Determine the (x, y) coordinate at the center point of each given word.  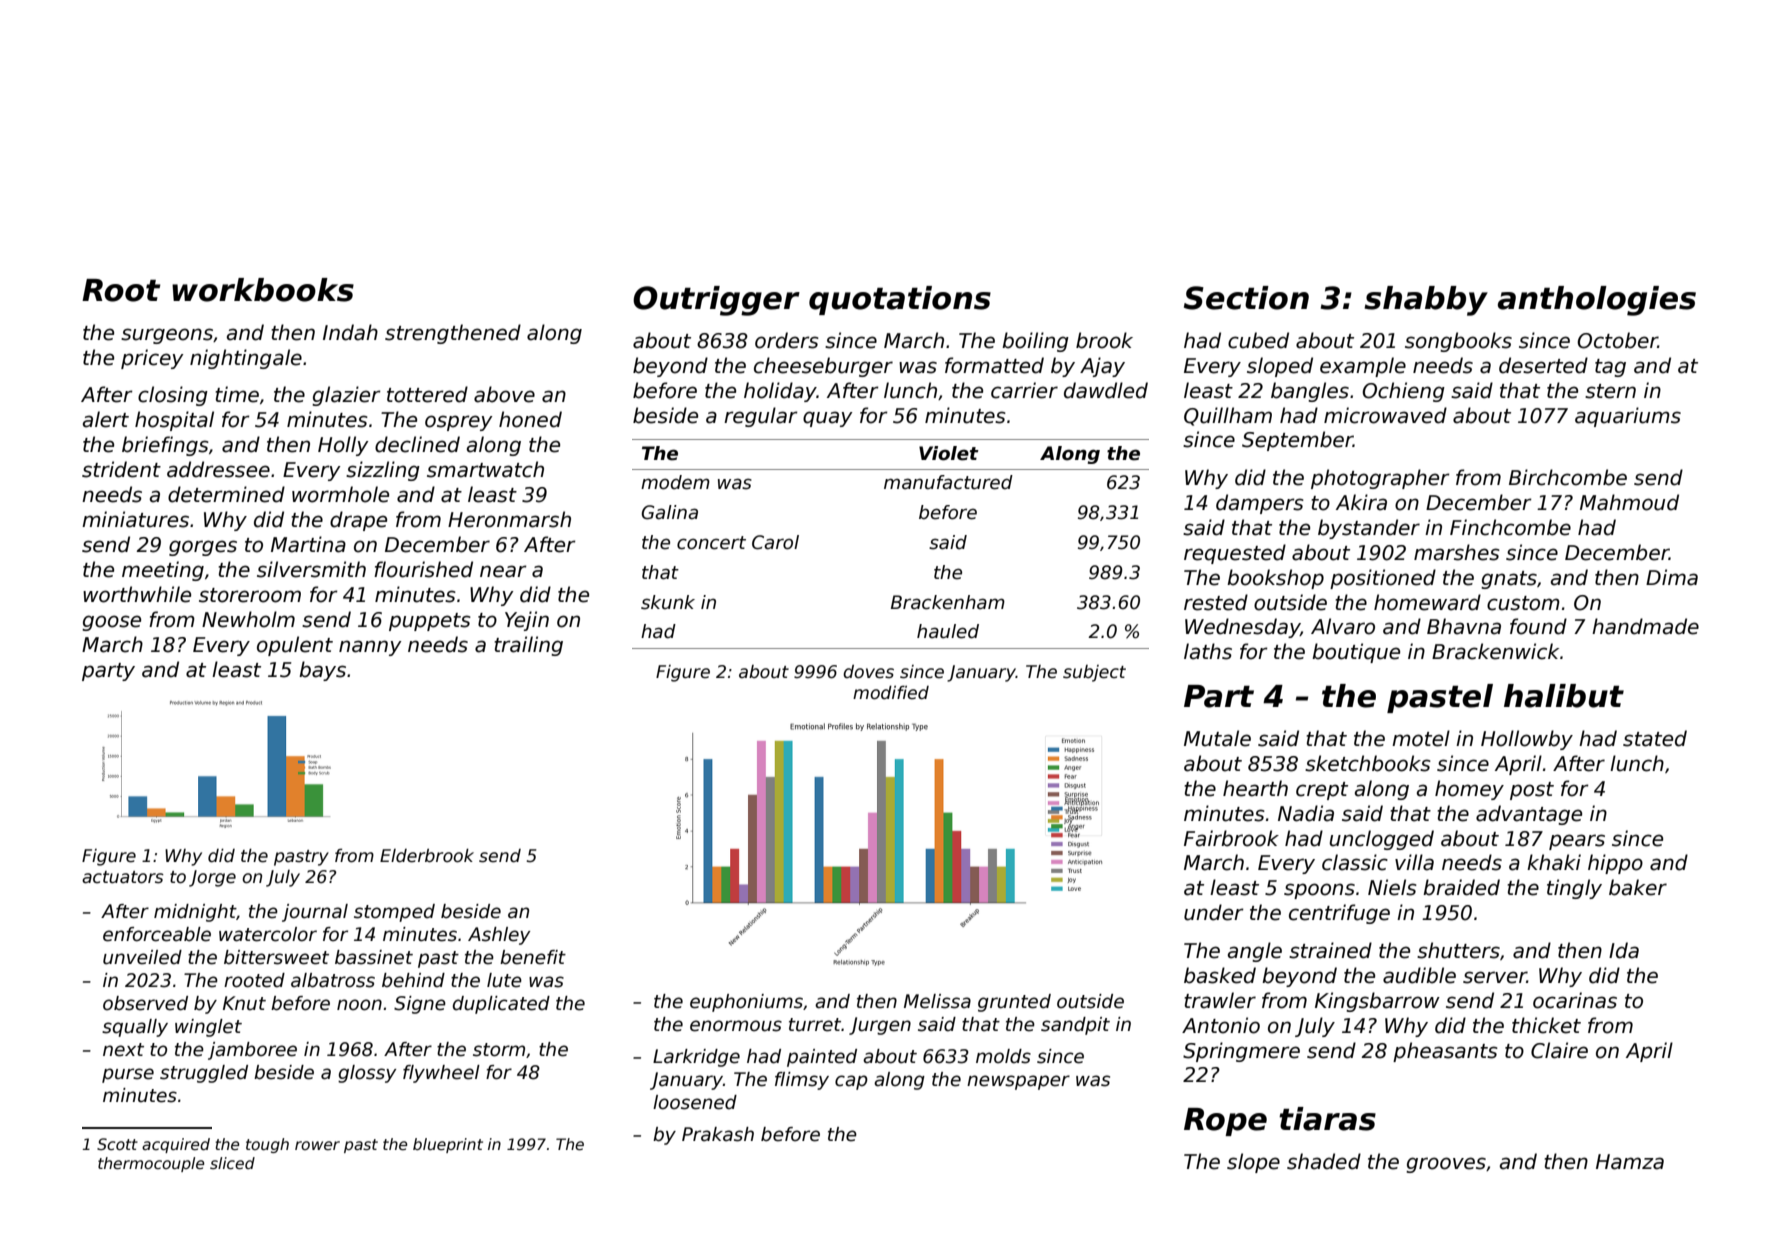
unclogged (1381, 840)
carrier (1024, 390)
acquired (176, 1145)
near (503, 571)
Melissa (937, 1001)
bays (322, 671)
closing (173, 396)
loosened (695, 1102)
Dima (1672, 577)
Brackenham (948, 602)
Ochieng (1403, 392)
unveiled (142, 957)
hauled (948, 631)
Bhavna (1464, 626)
